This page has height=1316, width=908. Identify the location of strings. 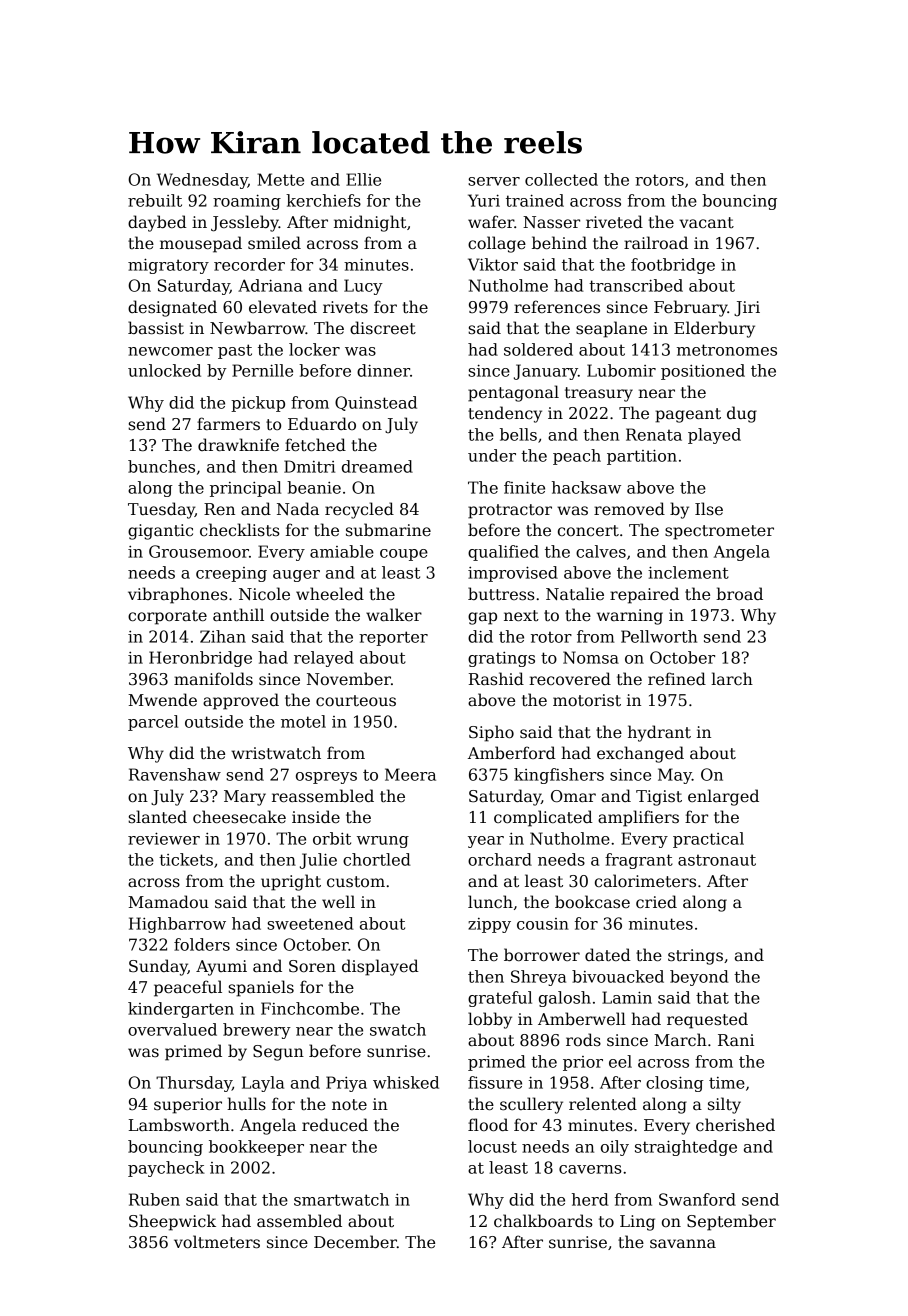
(695, 957).
